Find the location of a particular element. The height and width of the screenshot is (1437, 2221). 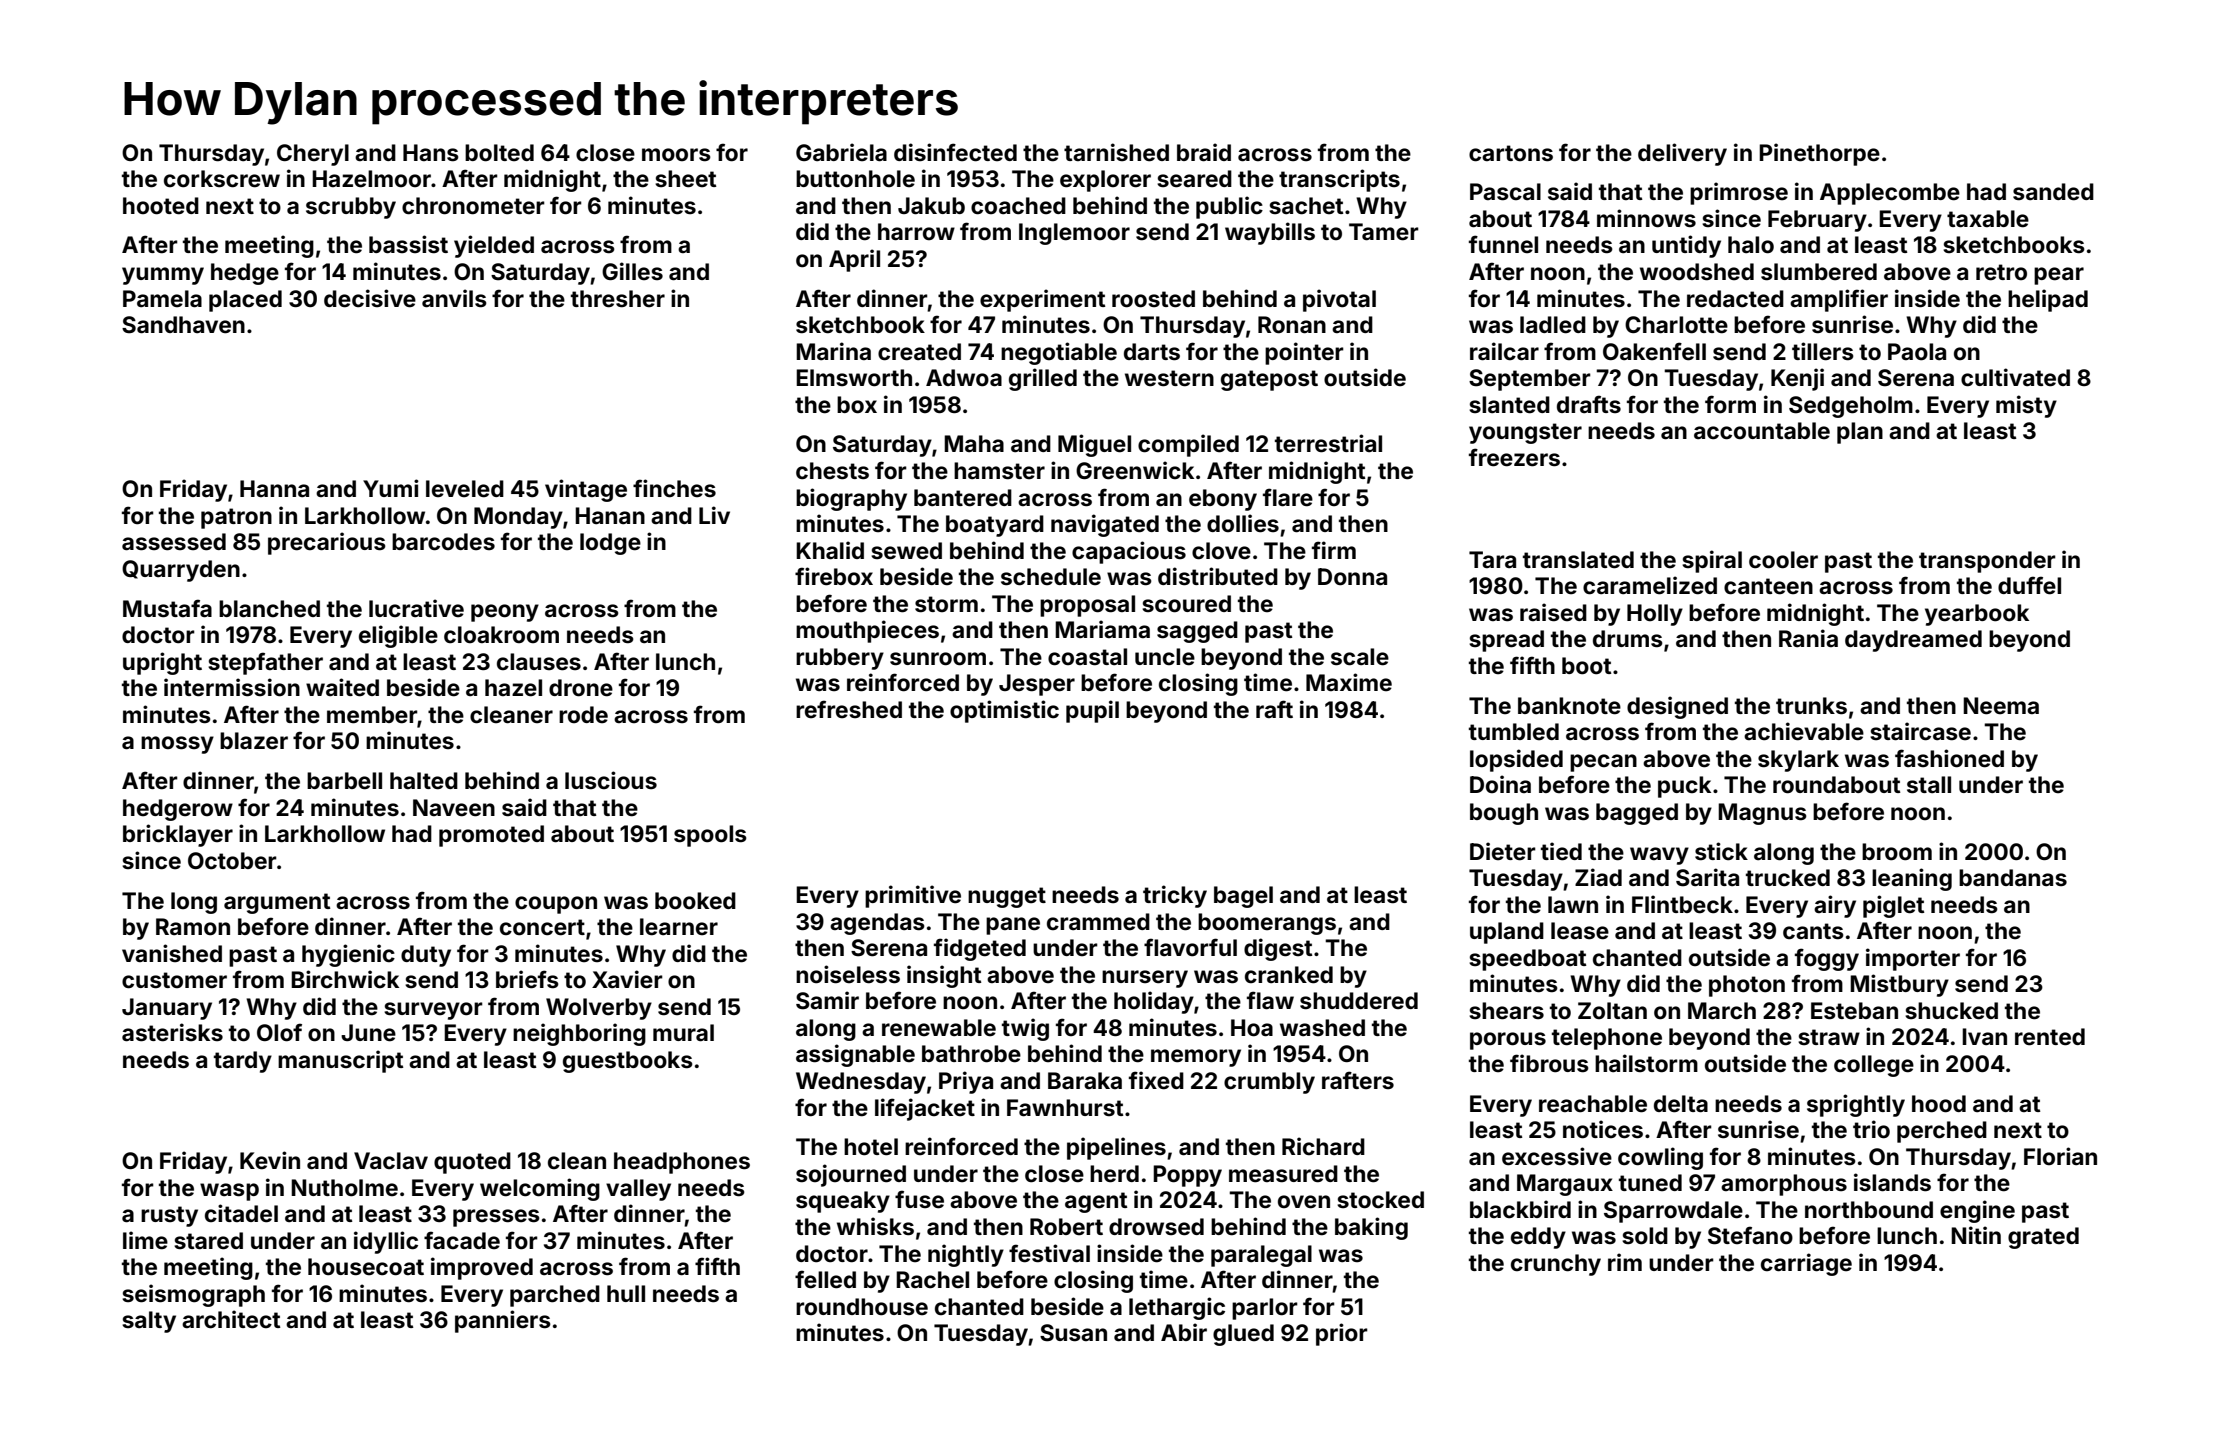

lime is located at coordinates (145, 1240).
